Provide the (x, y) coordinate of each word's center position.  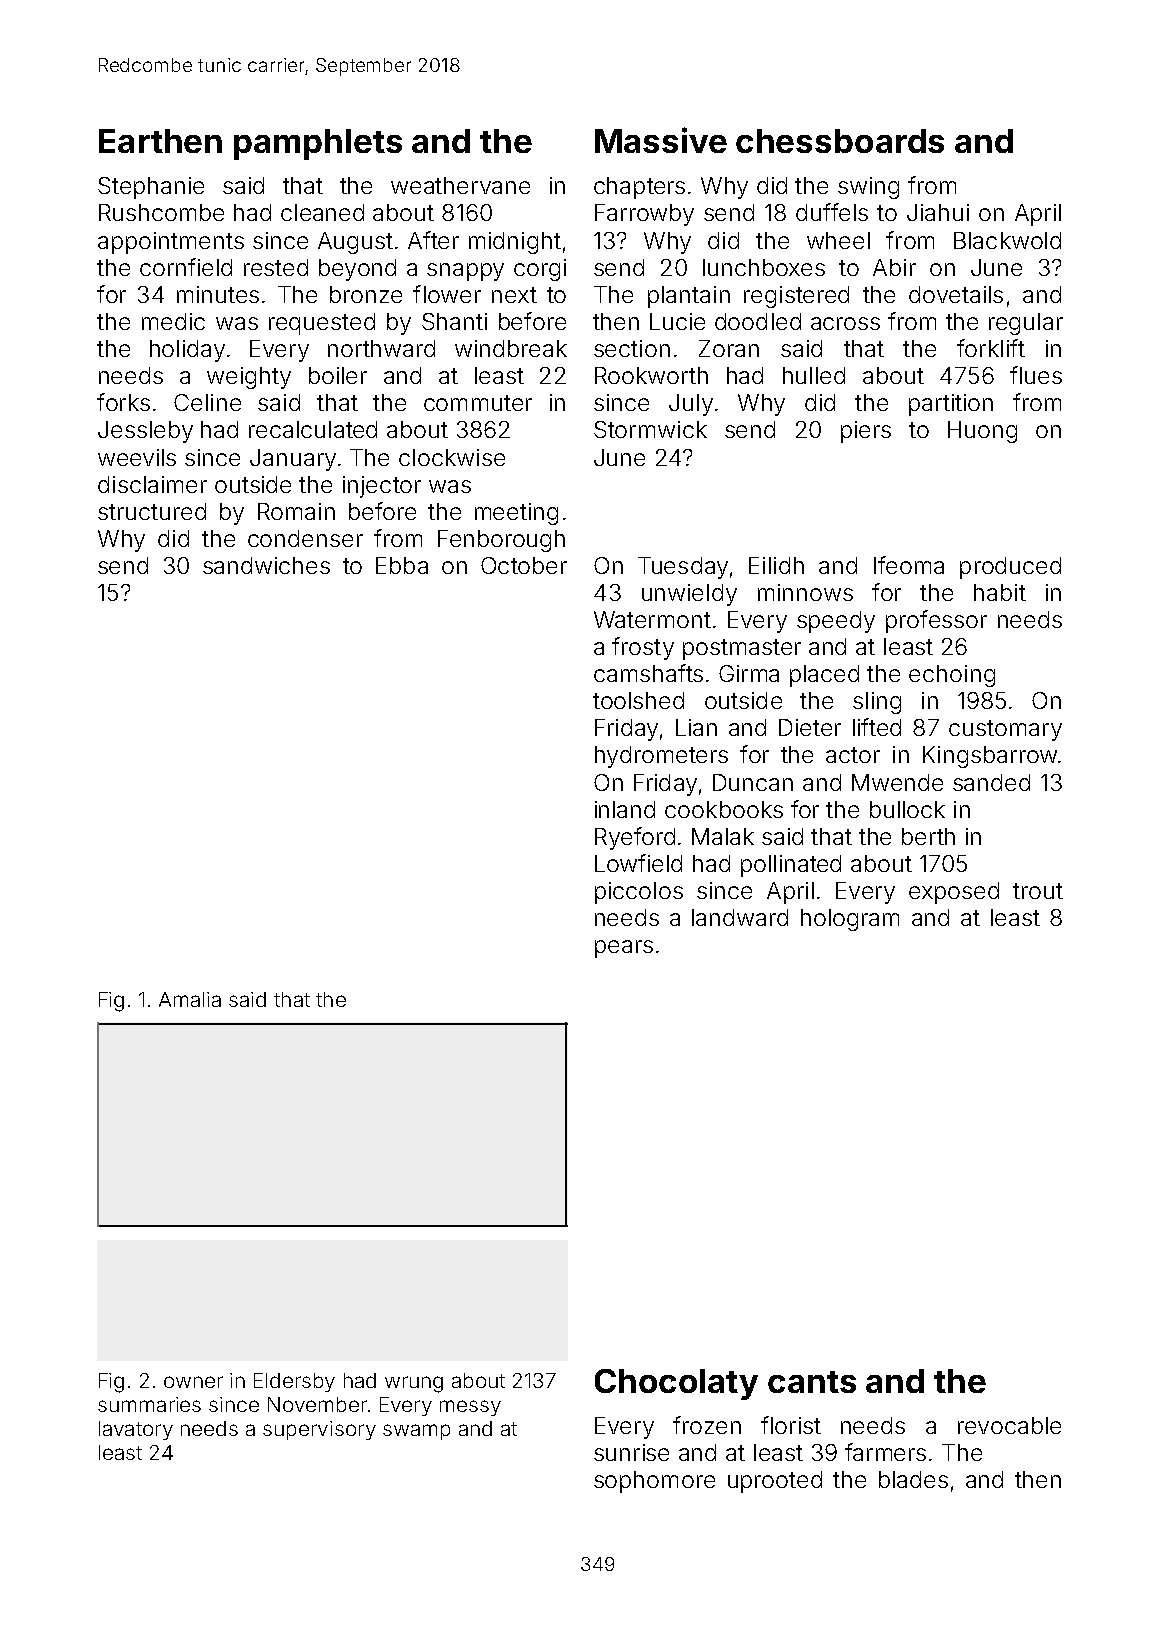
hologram (850, 920)
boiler (338, 375)
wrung (414, 1384)
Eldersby (294, 1382)
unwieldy (689, 595)
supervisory (319, 1430)
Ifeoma (909, 565)
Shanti (454, 321)
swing (868, 188)
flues (1036, 375)
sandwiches (266, 565)
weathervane (460, 185)
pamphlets (318, 144)
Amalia (190, 999)
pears (624, 949)
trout (1038, 891)
